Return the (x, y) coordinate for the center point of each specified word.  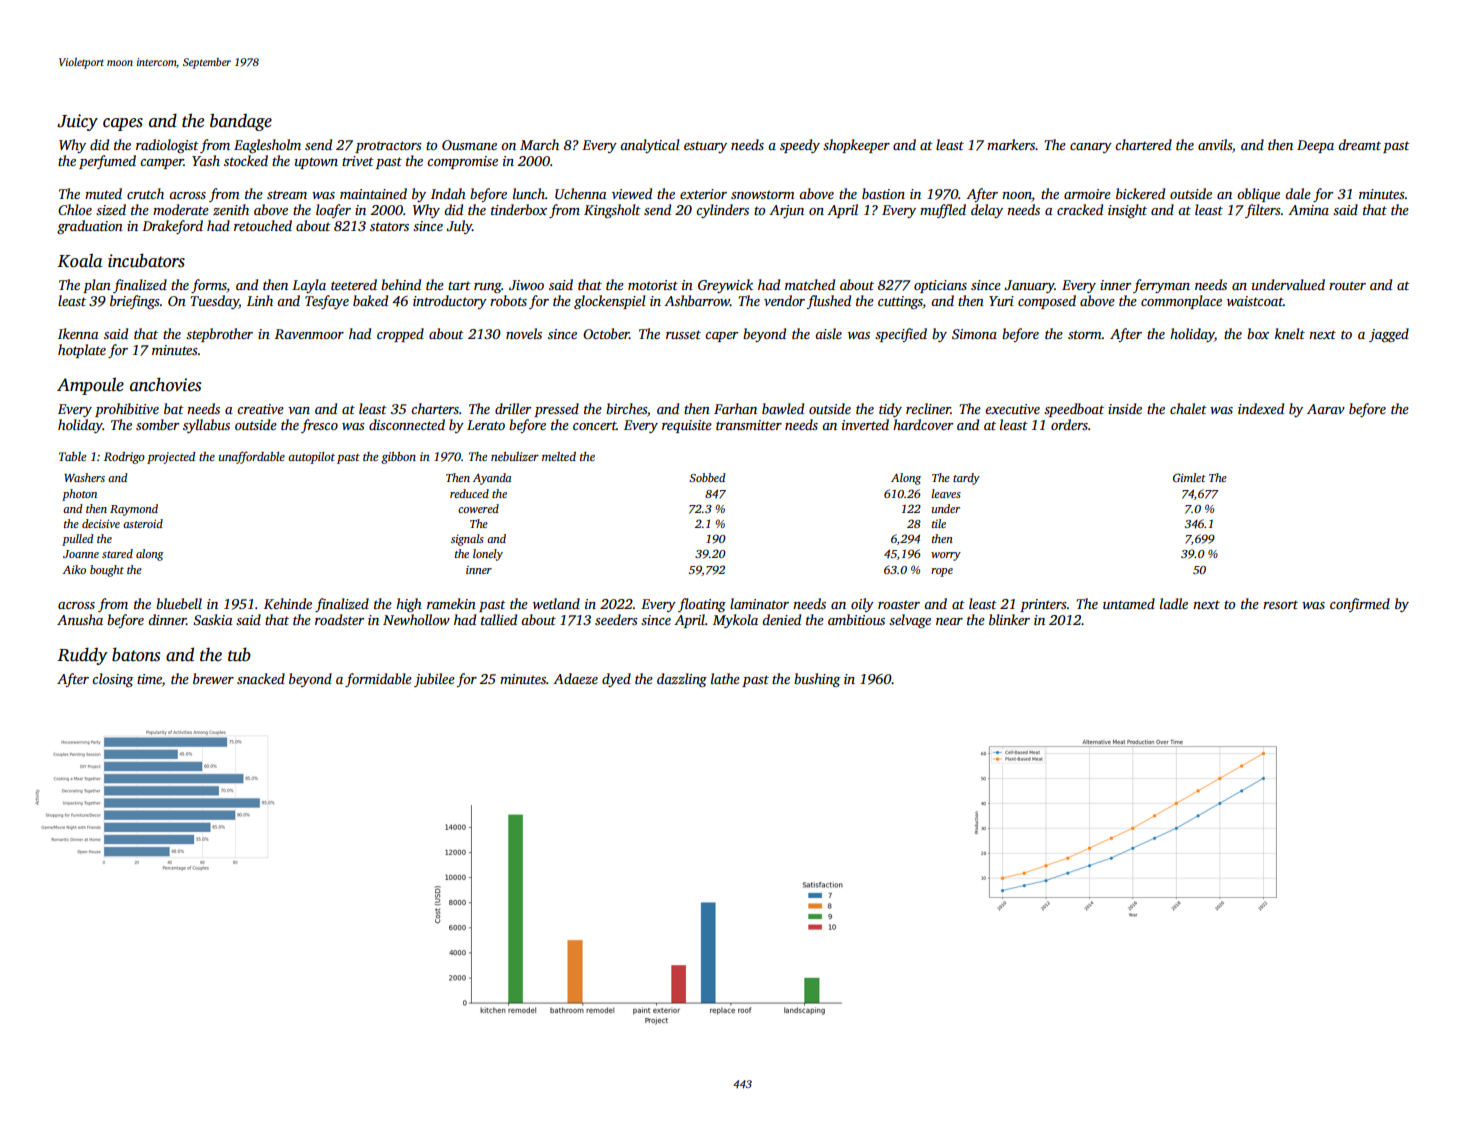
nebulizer (515, 456)
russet (683, 334)
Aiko (74, 569)
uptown (316, 163)
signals (467, 540)
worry (946, 556)
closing (112, 680)
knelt (1290, 333)
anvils (1215, 144)
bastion (883, 193)
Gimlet (1189, 477)
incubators (146, 260)
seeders (616, 619)
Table (72, 456)
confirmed (1360, 605)
